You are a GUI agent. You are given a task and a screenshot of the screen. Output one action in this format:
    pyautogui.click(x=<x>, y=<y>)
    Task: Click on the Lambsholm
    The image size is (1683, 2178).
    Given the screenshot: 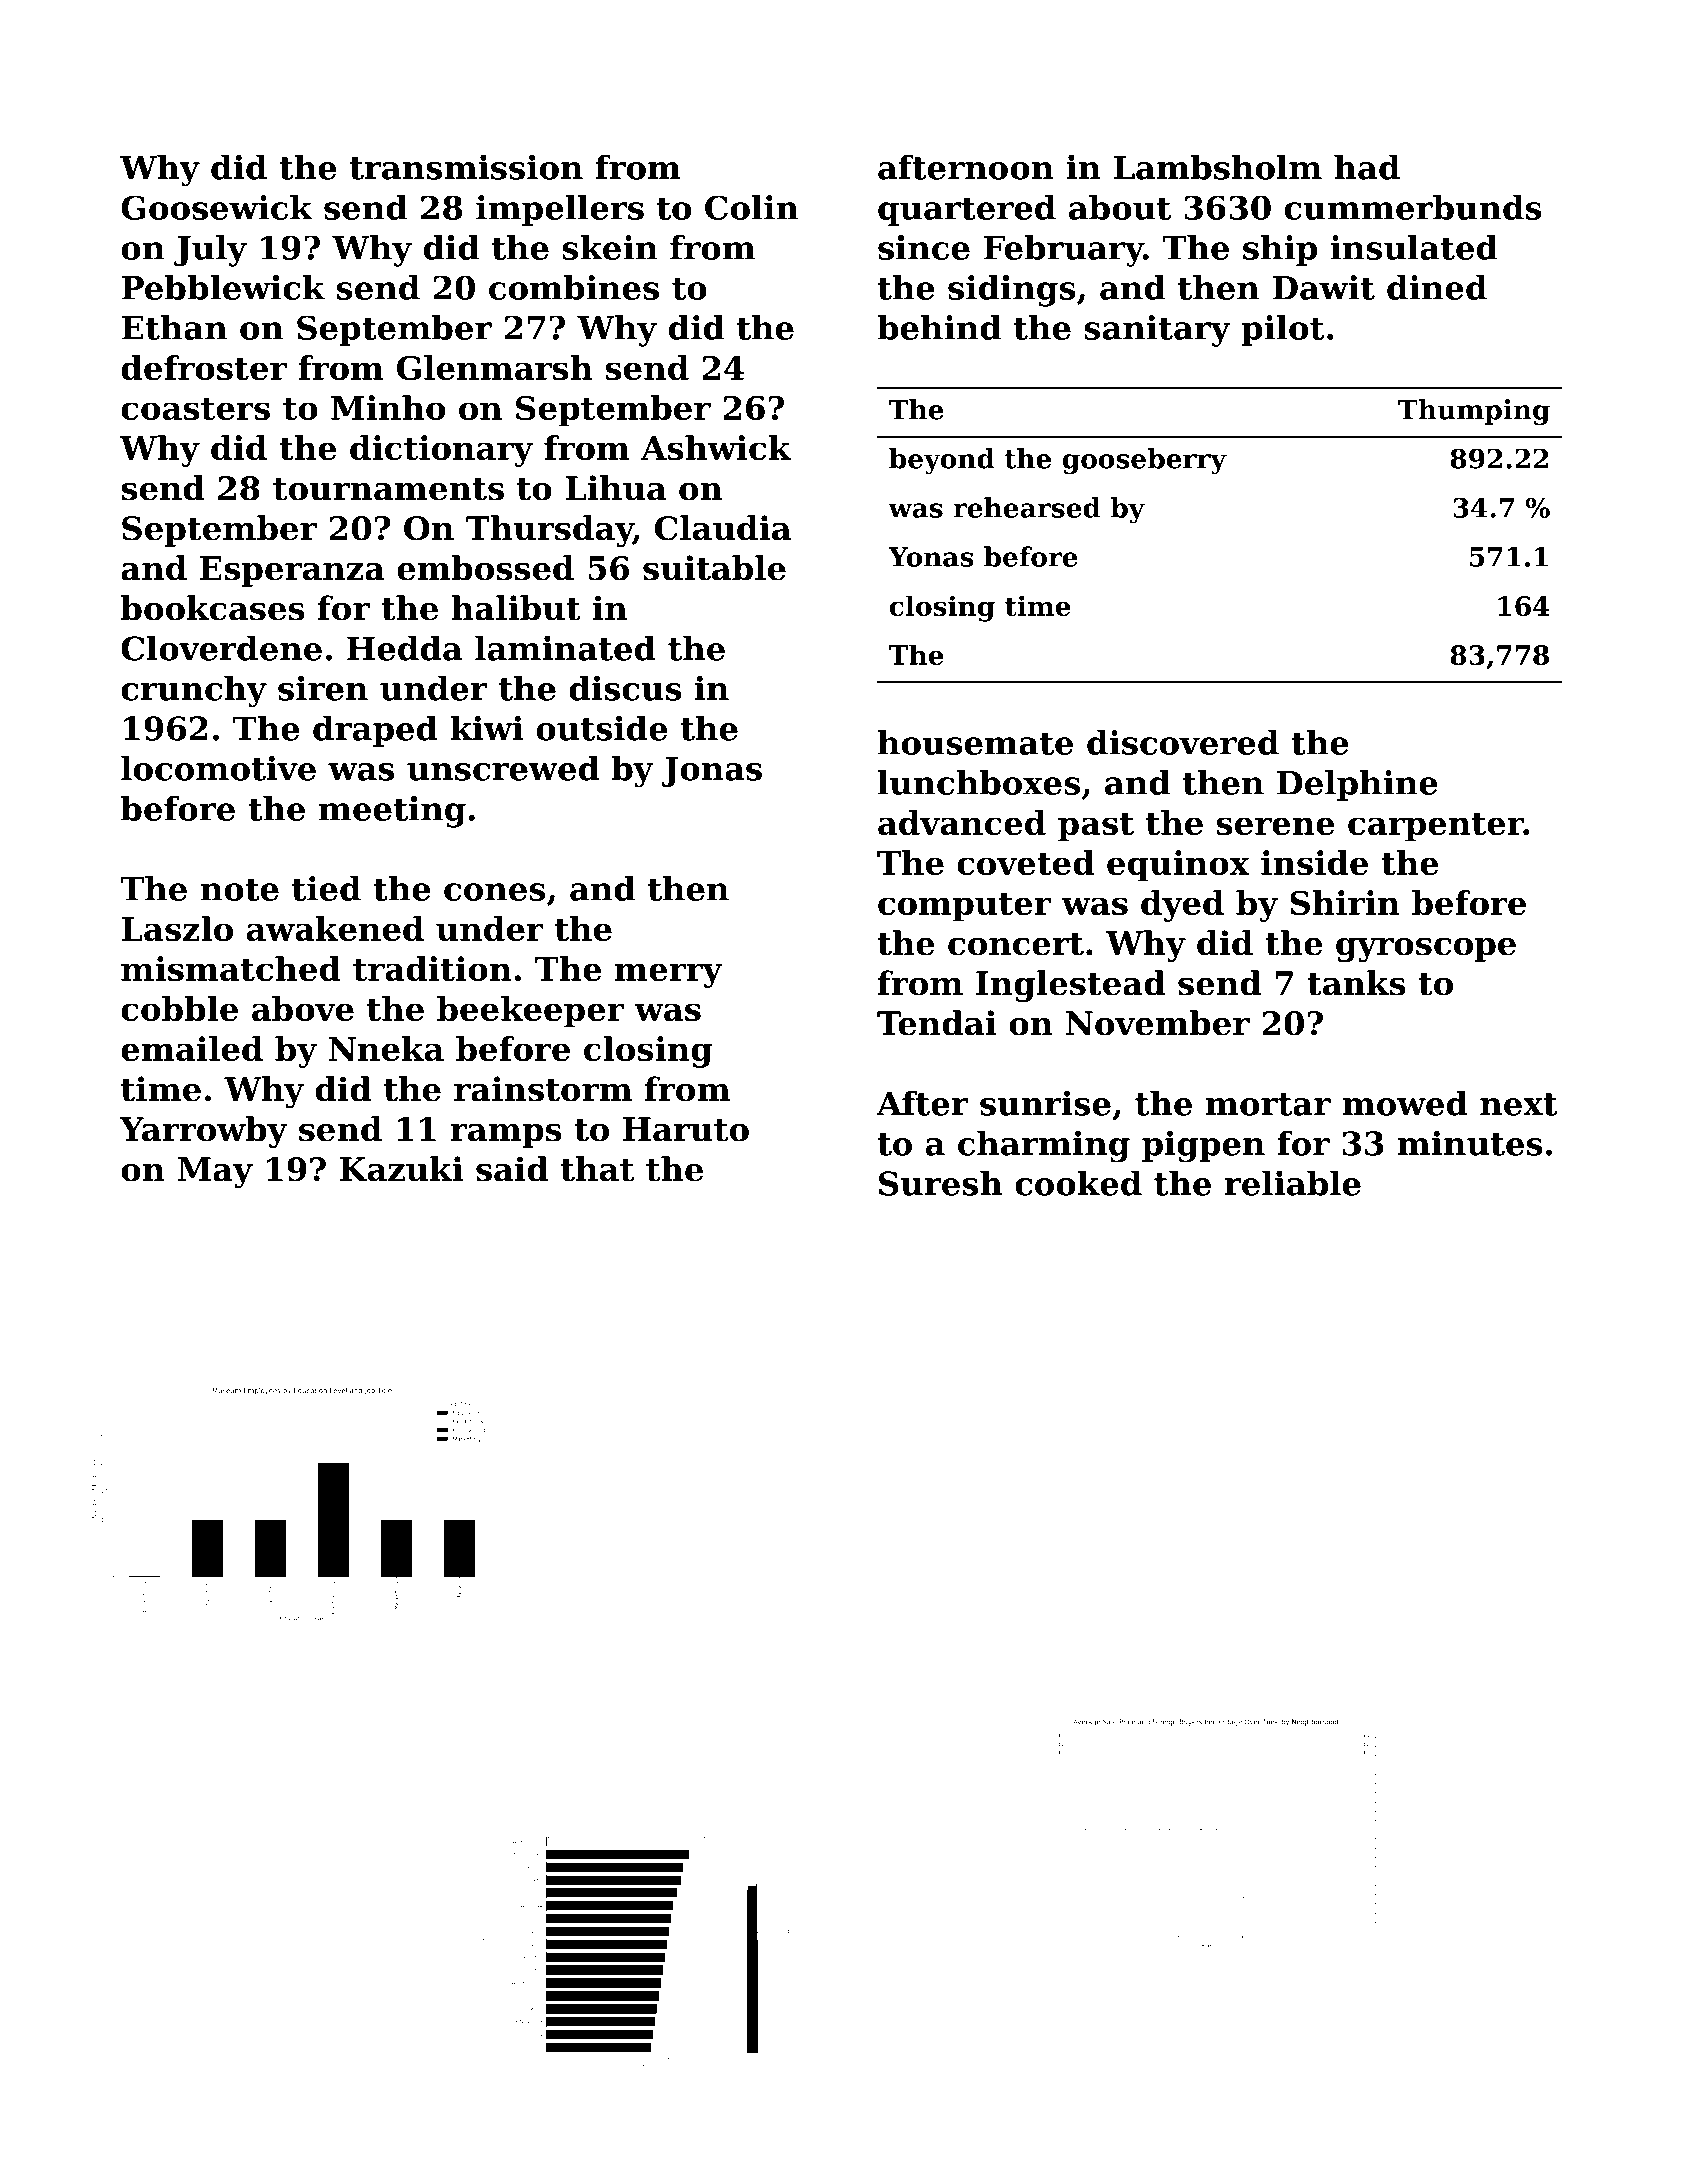 What is the action you would take?
    pyautogui.click(x=1218, y=167)
